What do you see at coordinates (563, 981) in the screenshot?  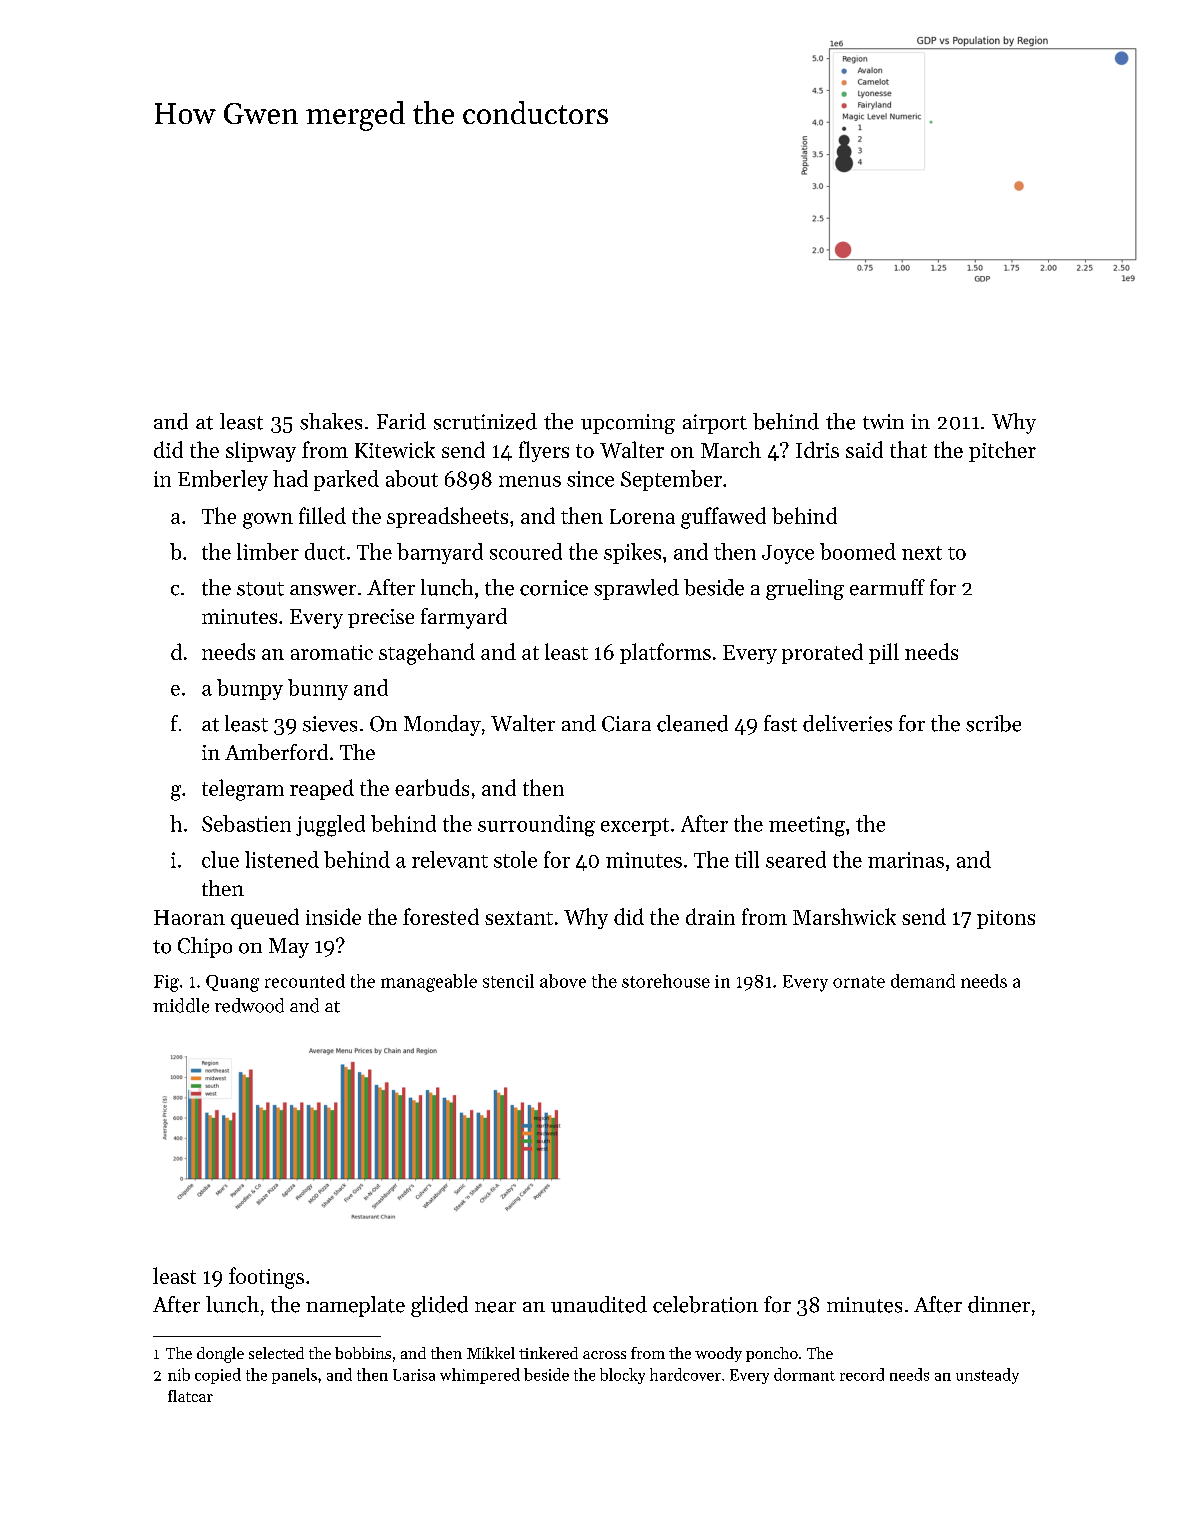 I see `above` at bounding box center [563, 981].
